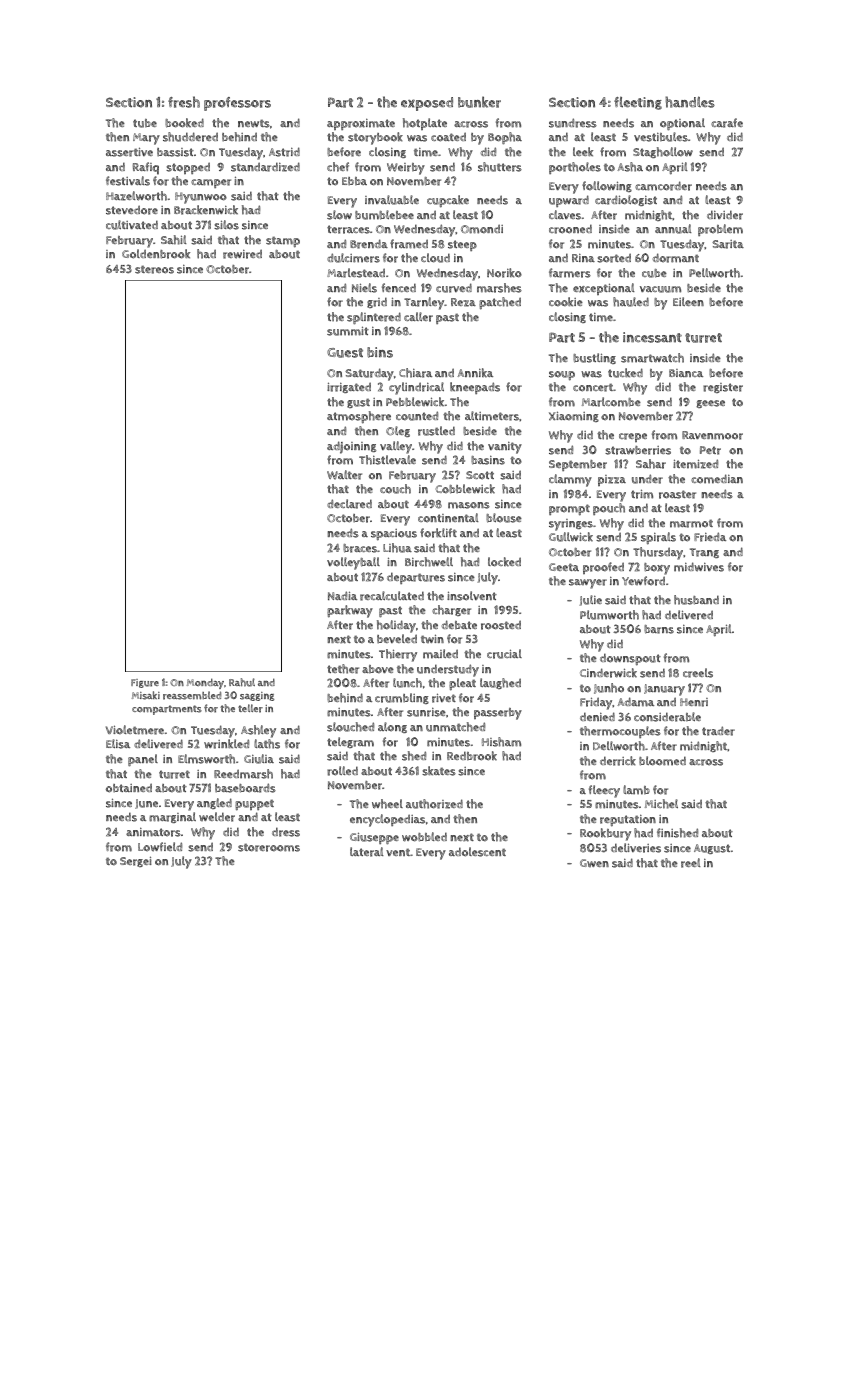 The width and height of the screenshot is (849, 1400). What do you see at coordinates (184, 102) in the screenshot?
I see `fresh` at bounding box center [184, 102].
